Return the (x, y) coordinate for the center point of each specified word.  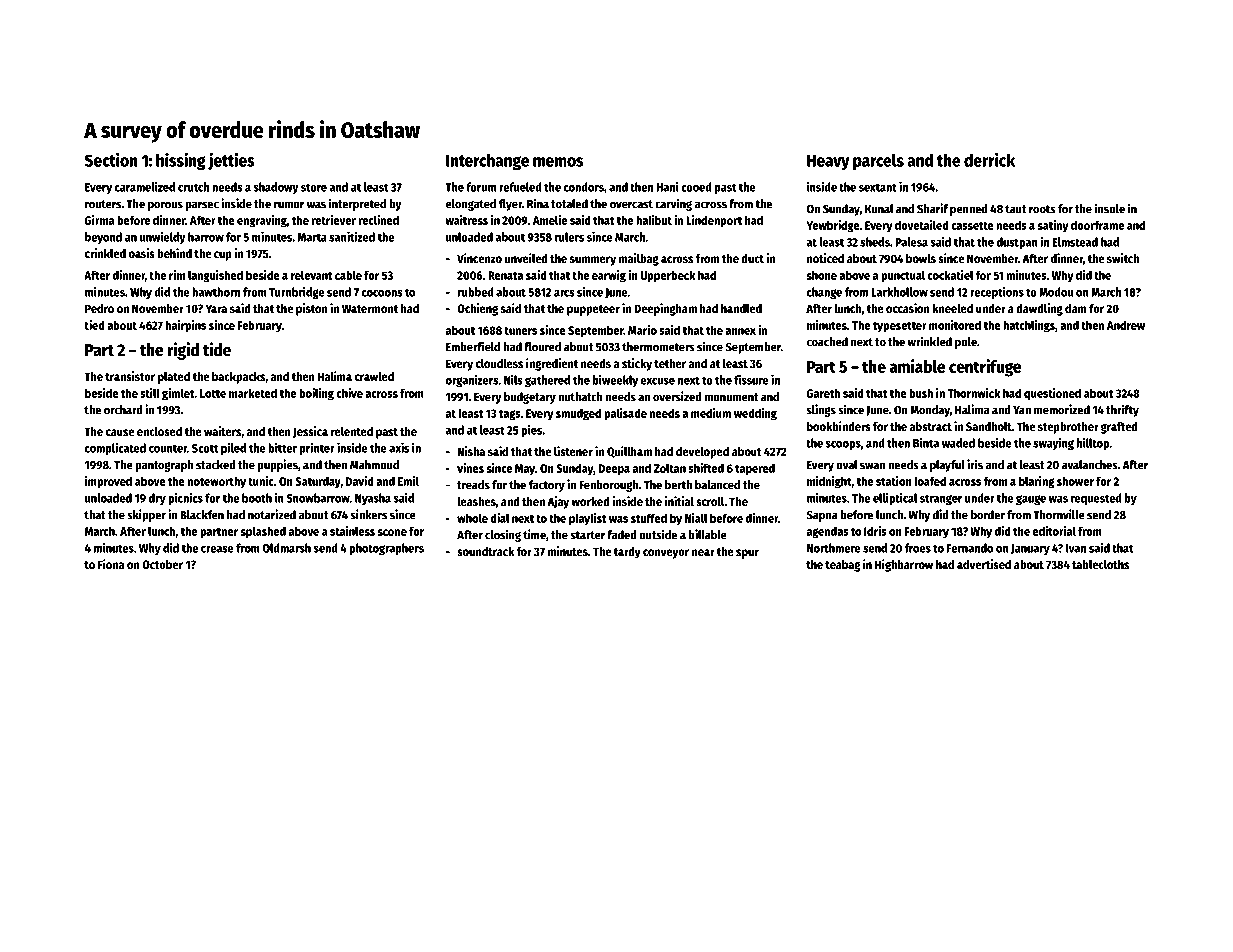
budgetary (530, 398)
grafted (1119, 428)
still (150, 393)
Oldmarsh (287, 548)
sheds (875, 242)
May (525, 470)
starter (587, 535)
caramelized (145, 187)
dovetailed (922, 225)
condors (584, 187)
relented (352, 431)
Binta (926, 443)
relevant (311, 275)
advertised (984, 564)
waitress (466, 220)
